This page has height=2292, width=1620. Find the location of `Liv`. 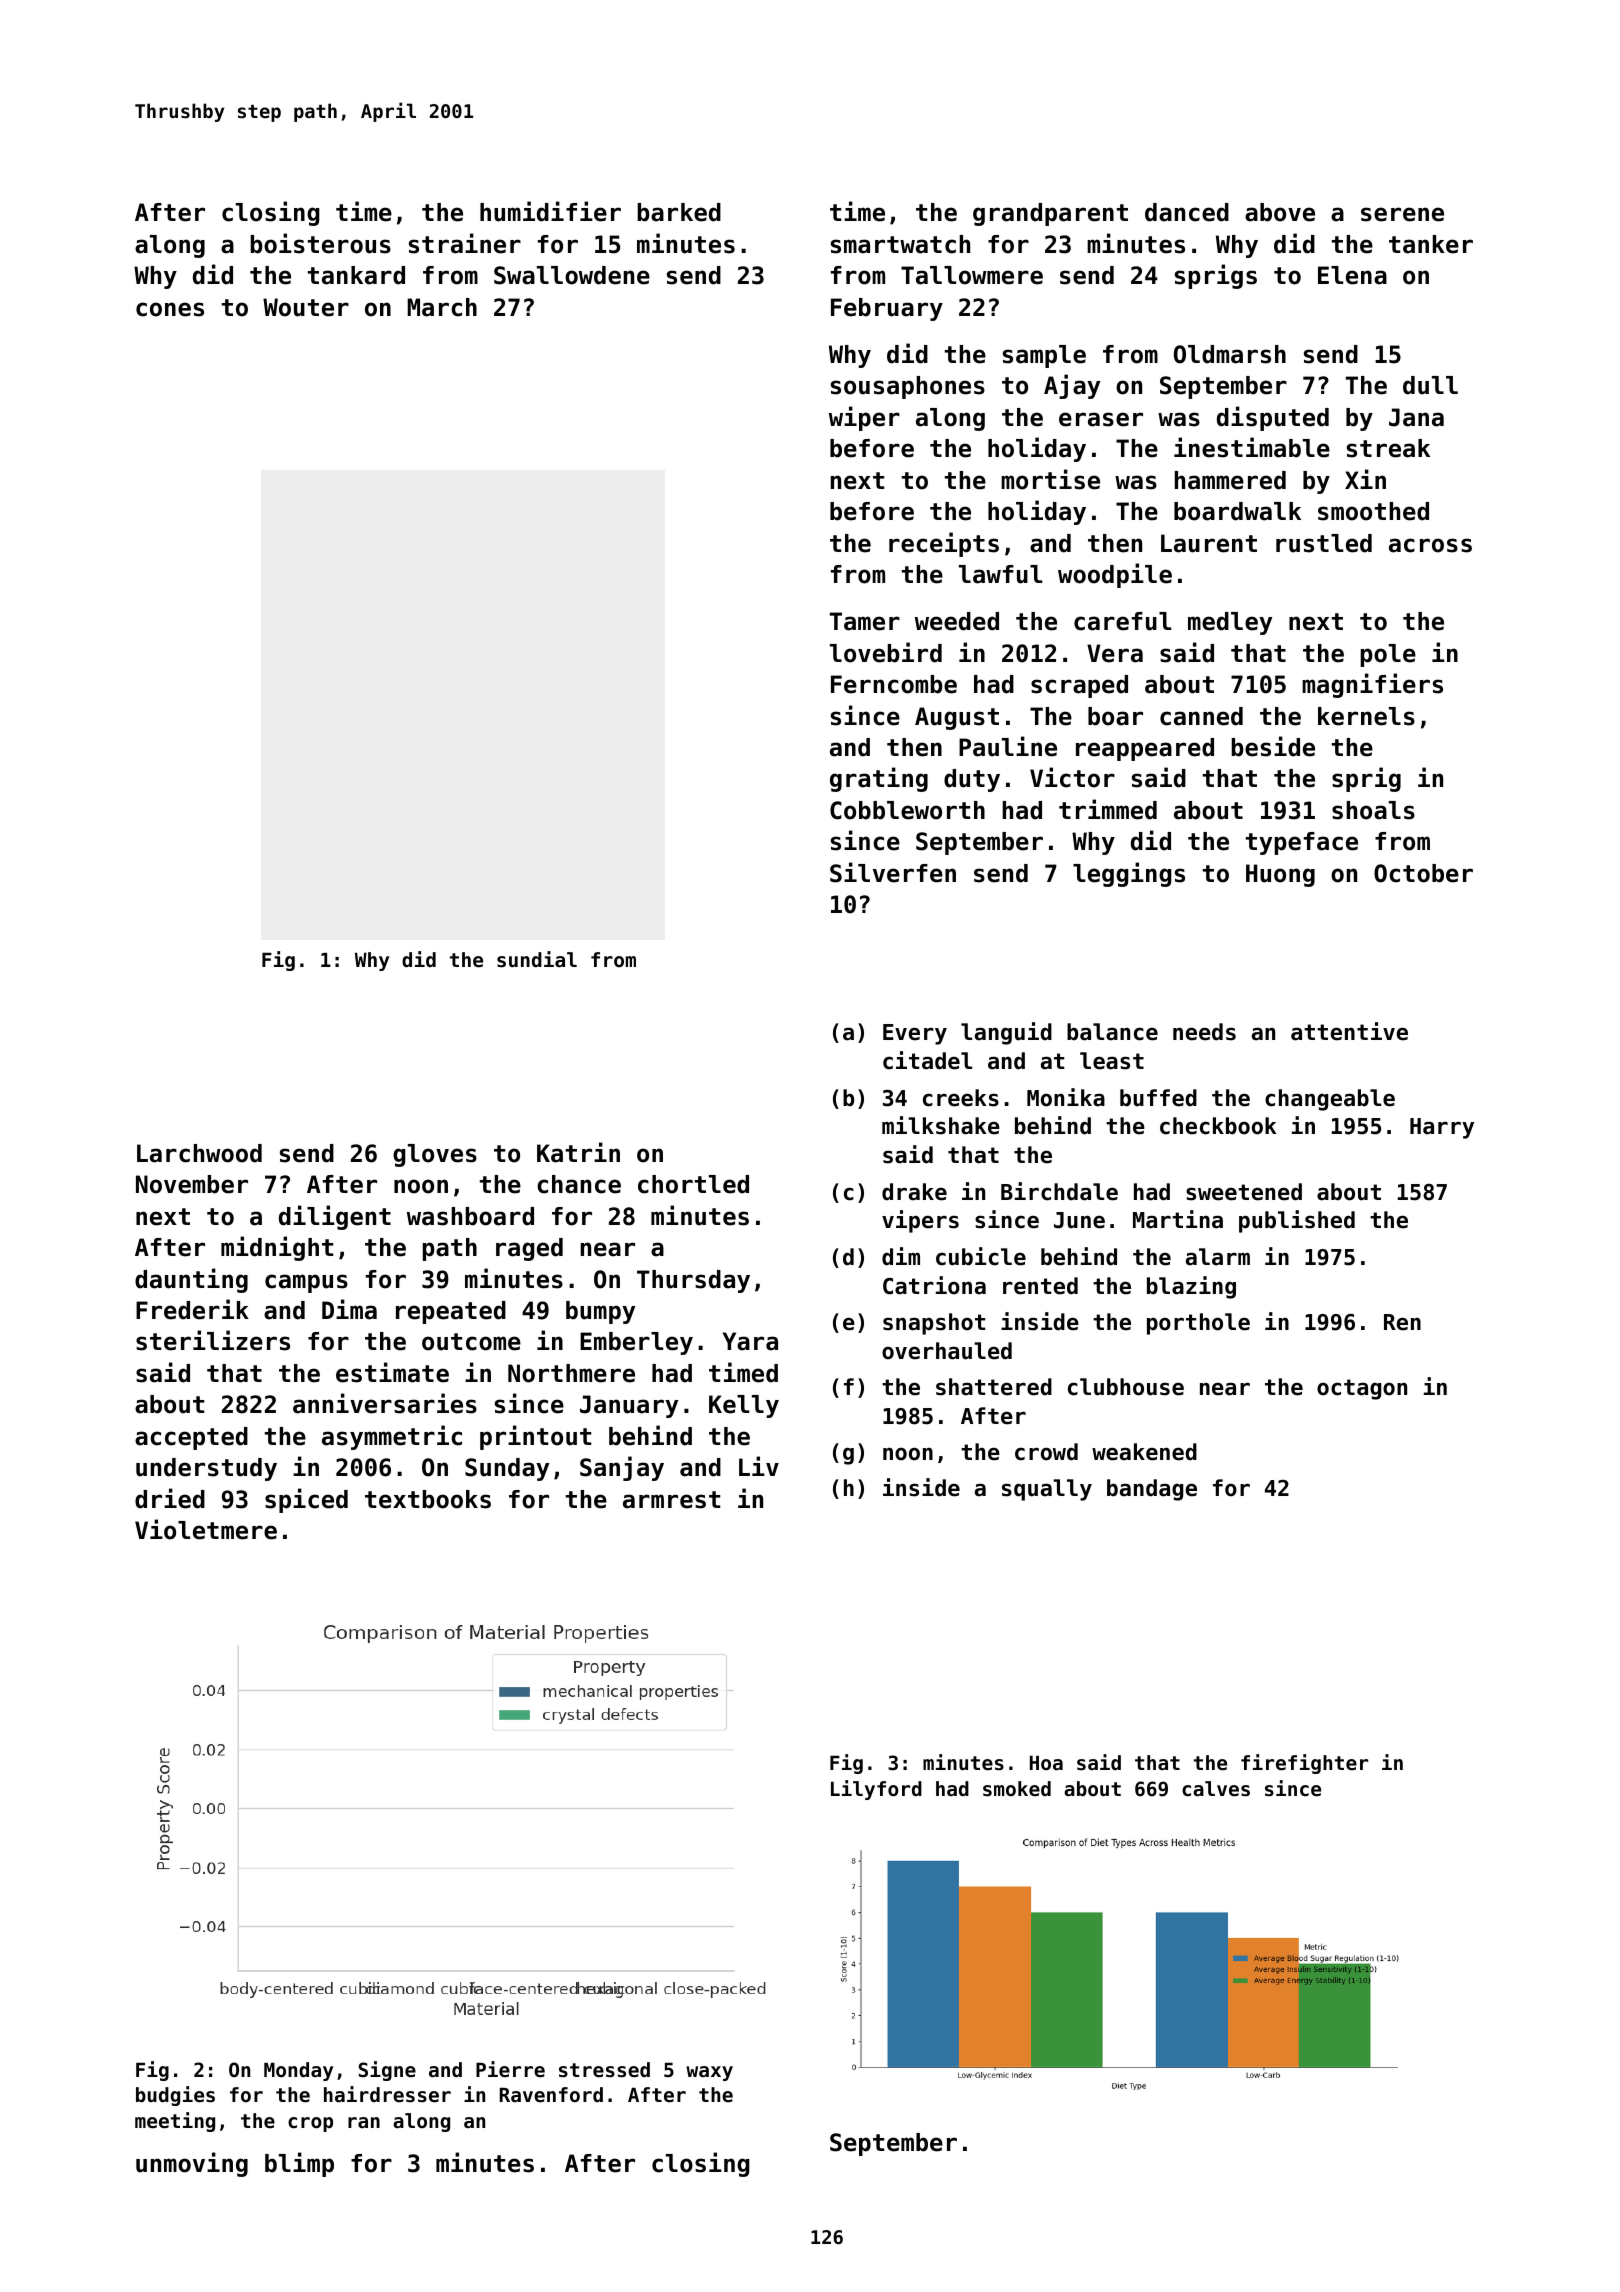

Liv is located at coordinates (759, 1466).
